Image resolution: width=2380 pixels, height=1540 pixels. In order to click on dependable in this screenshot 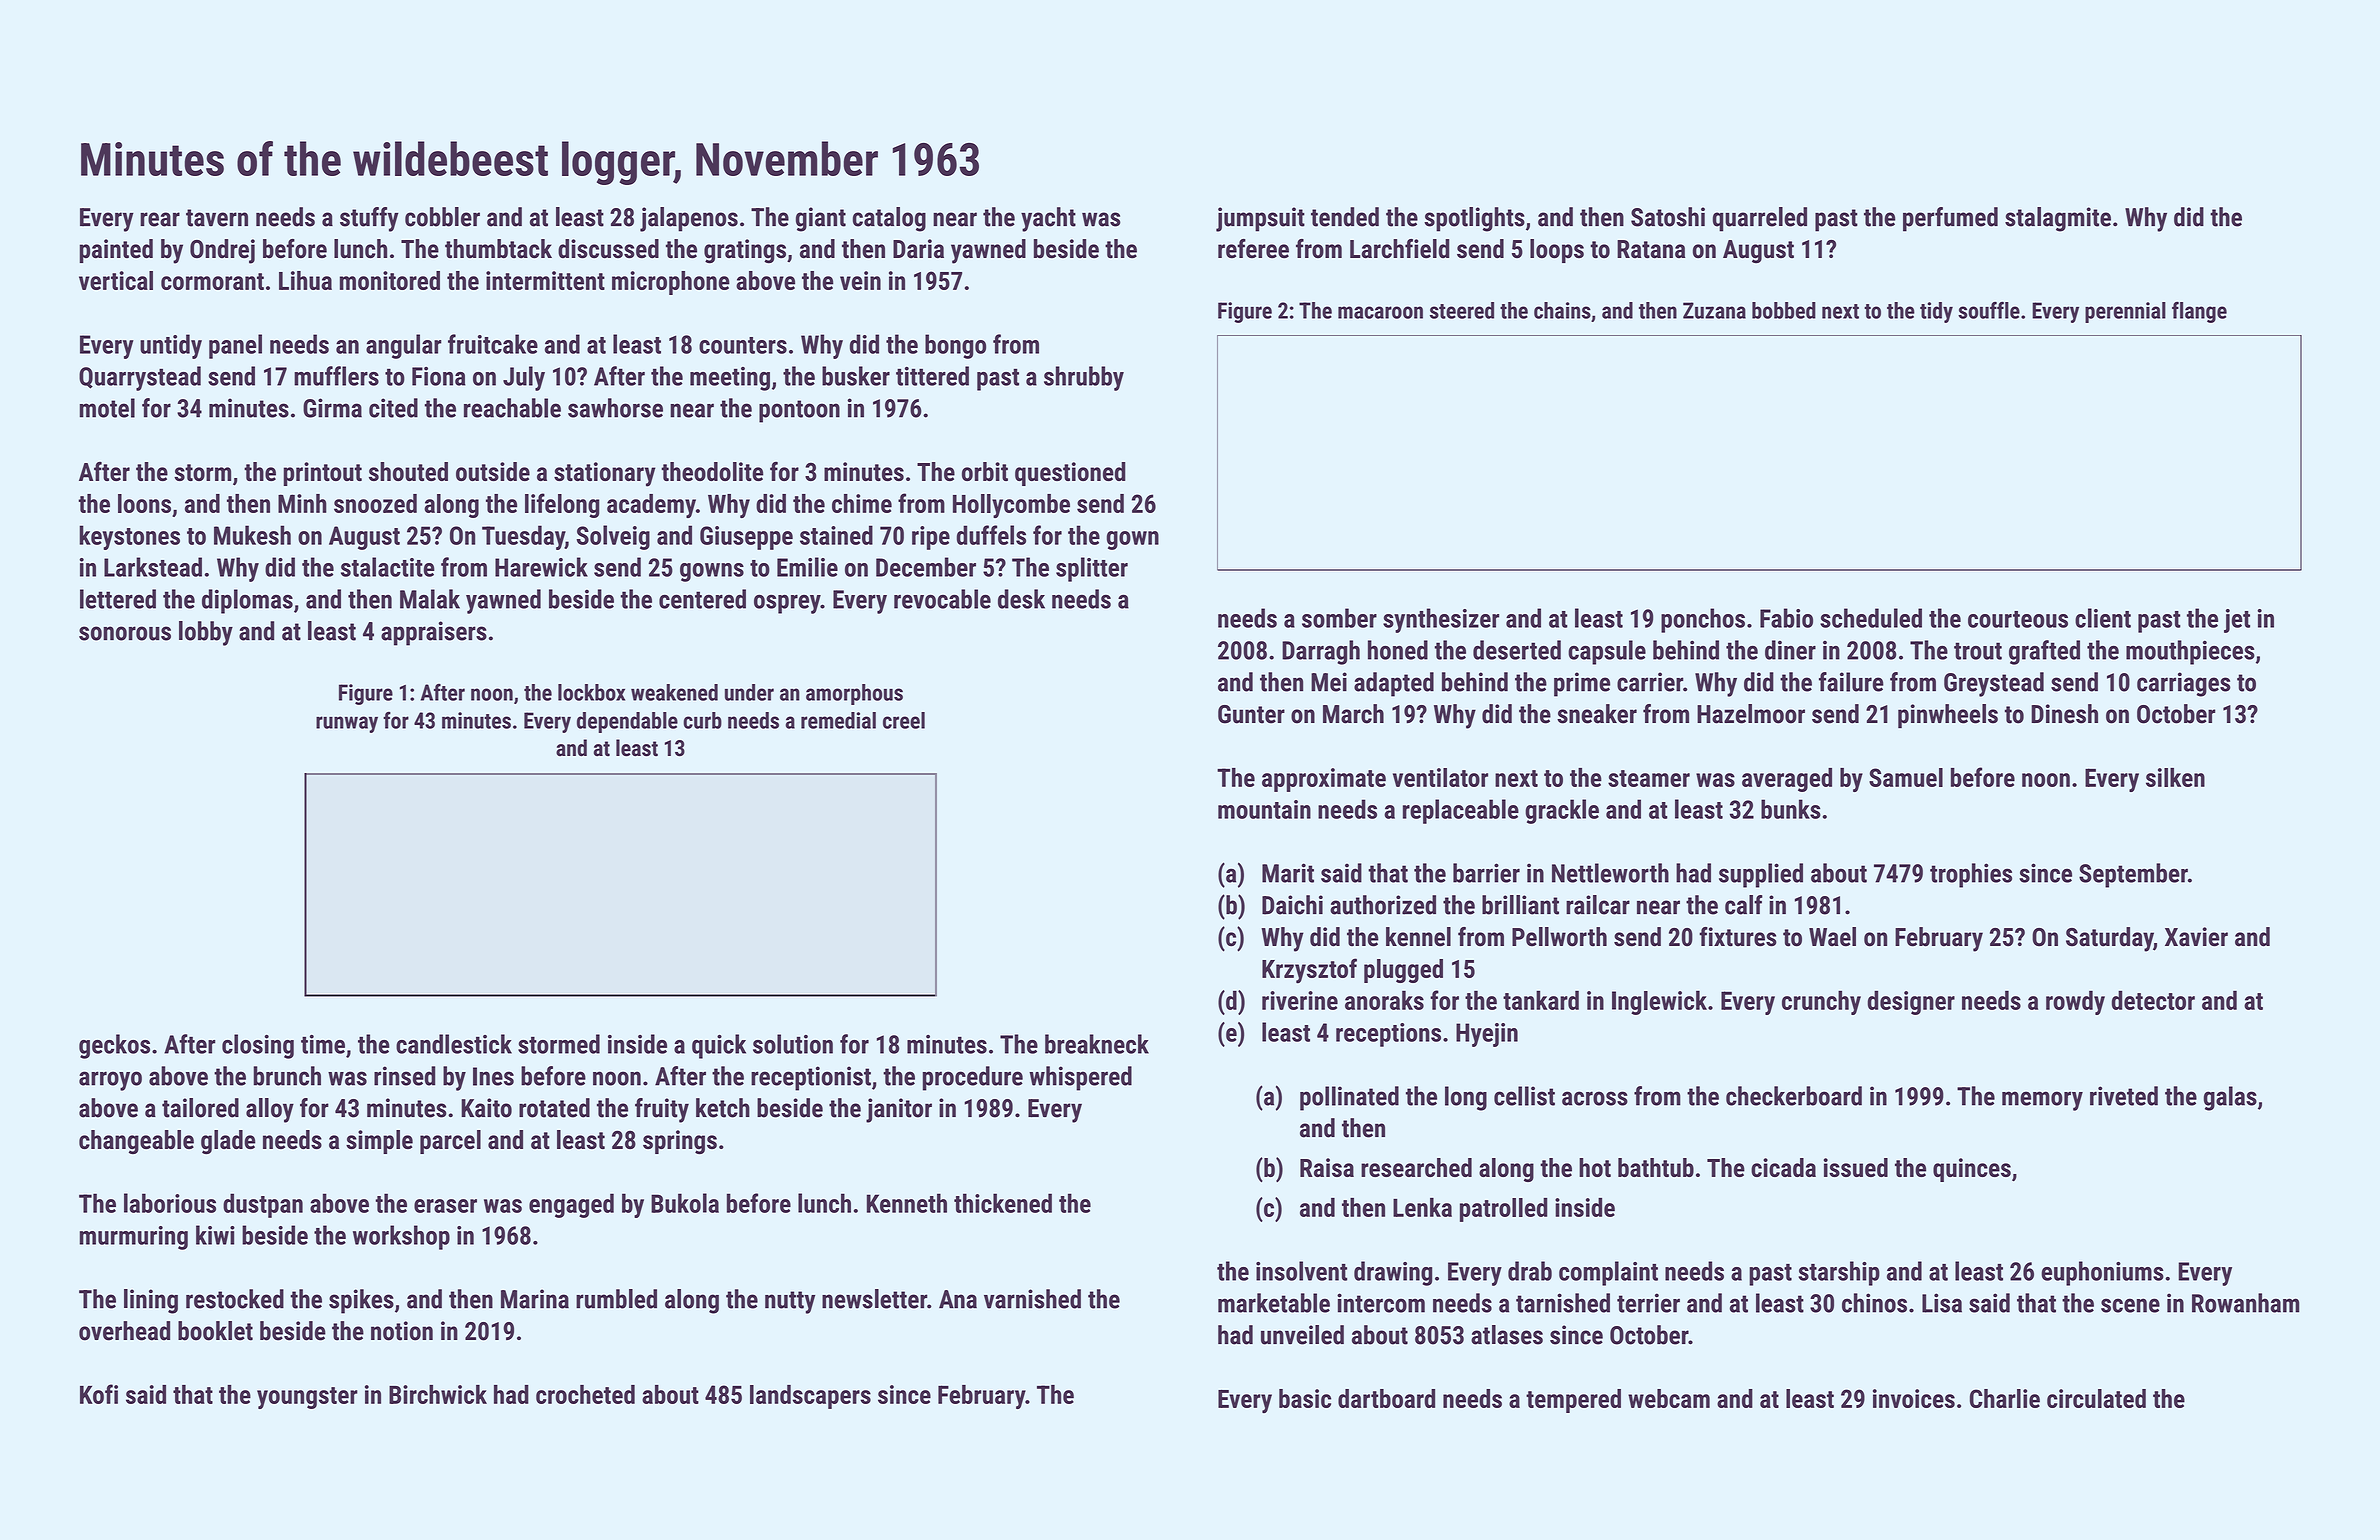, I will do `click(627, 722)`.
